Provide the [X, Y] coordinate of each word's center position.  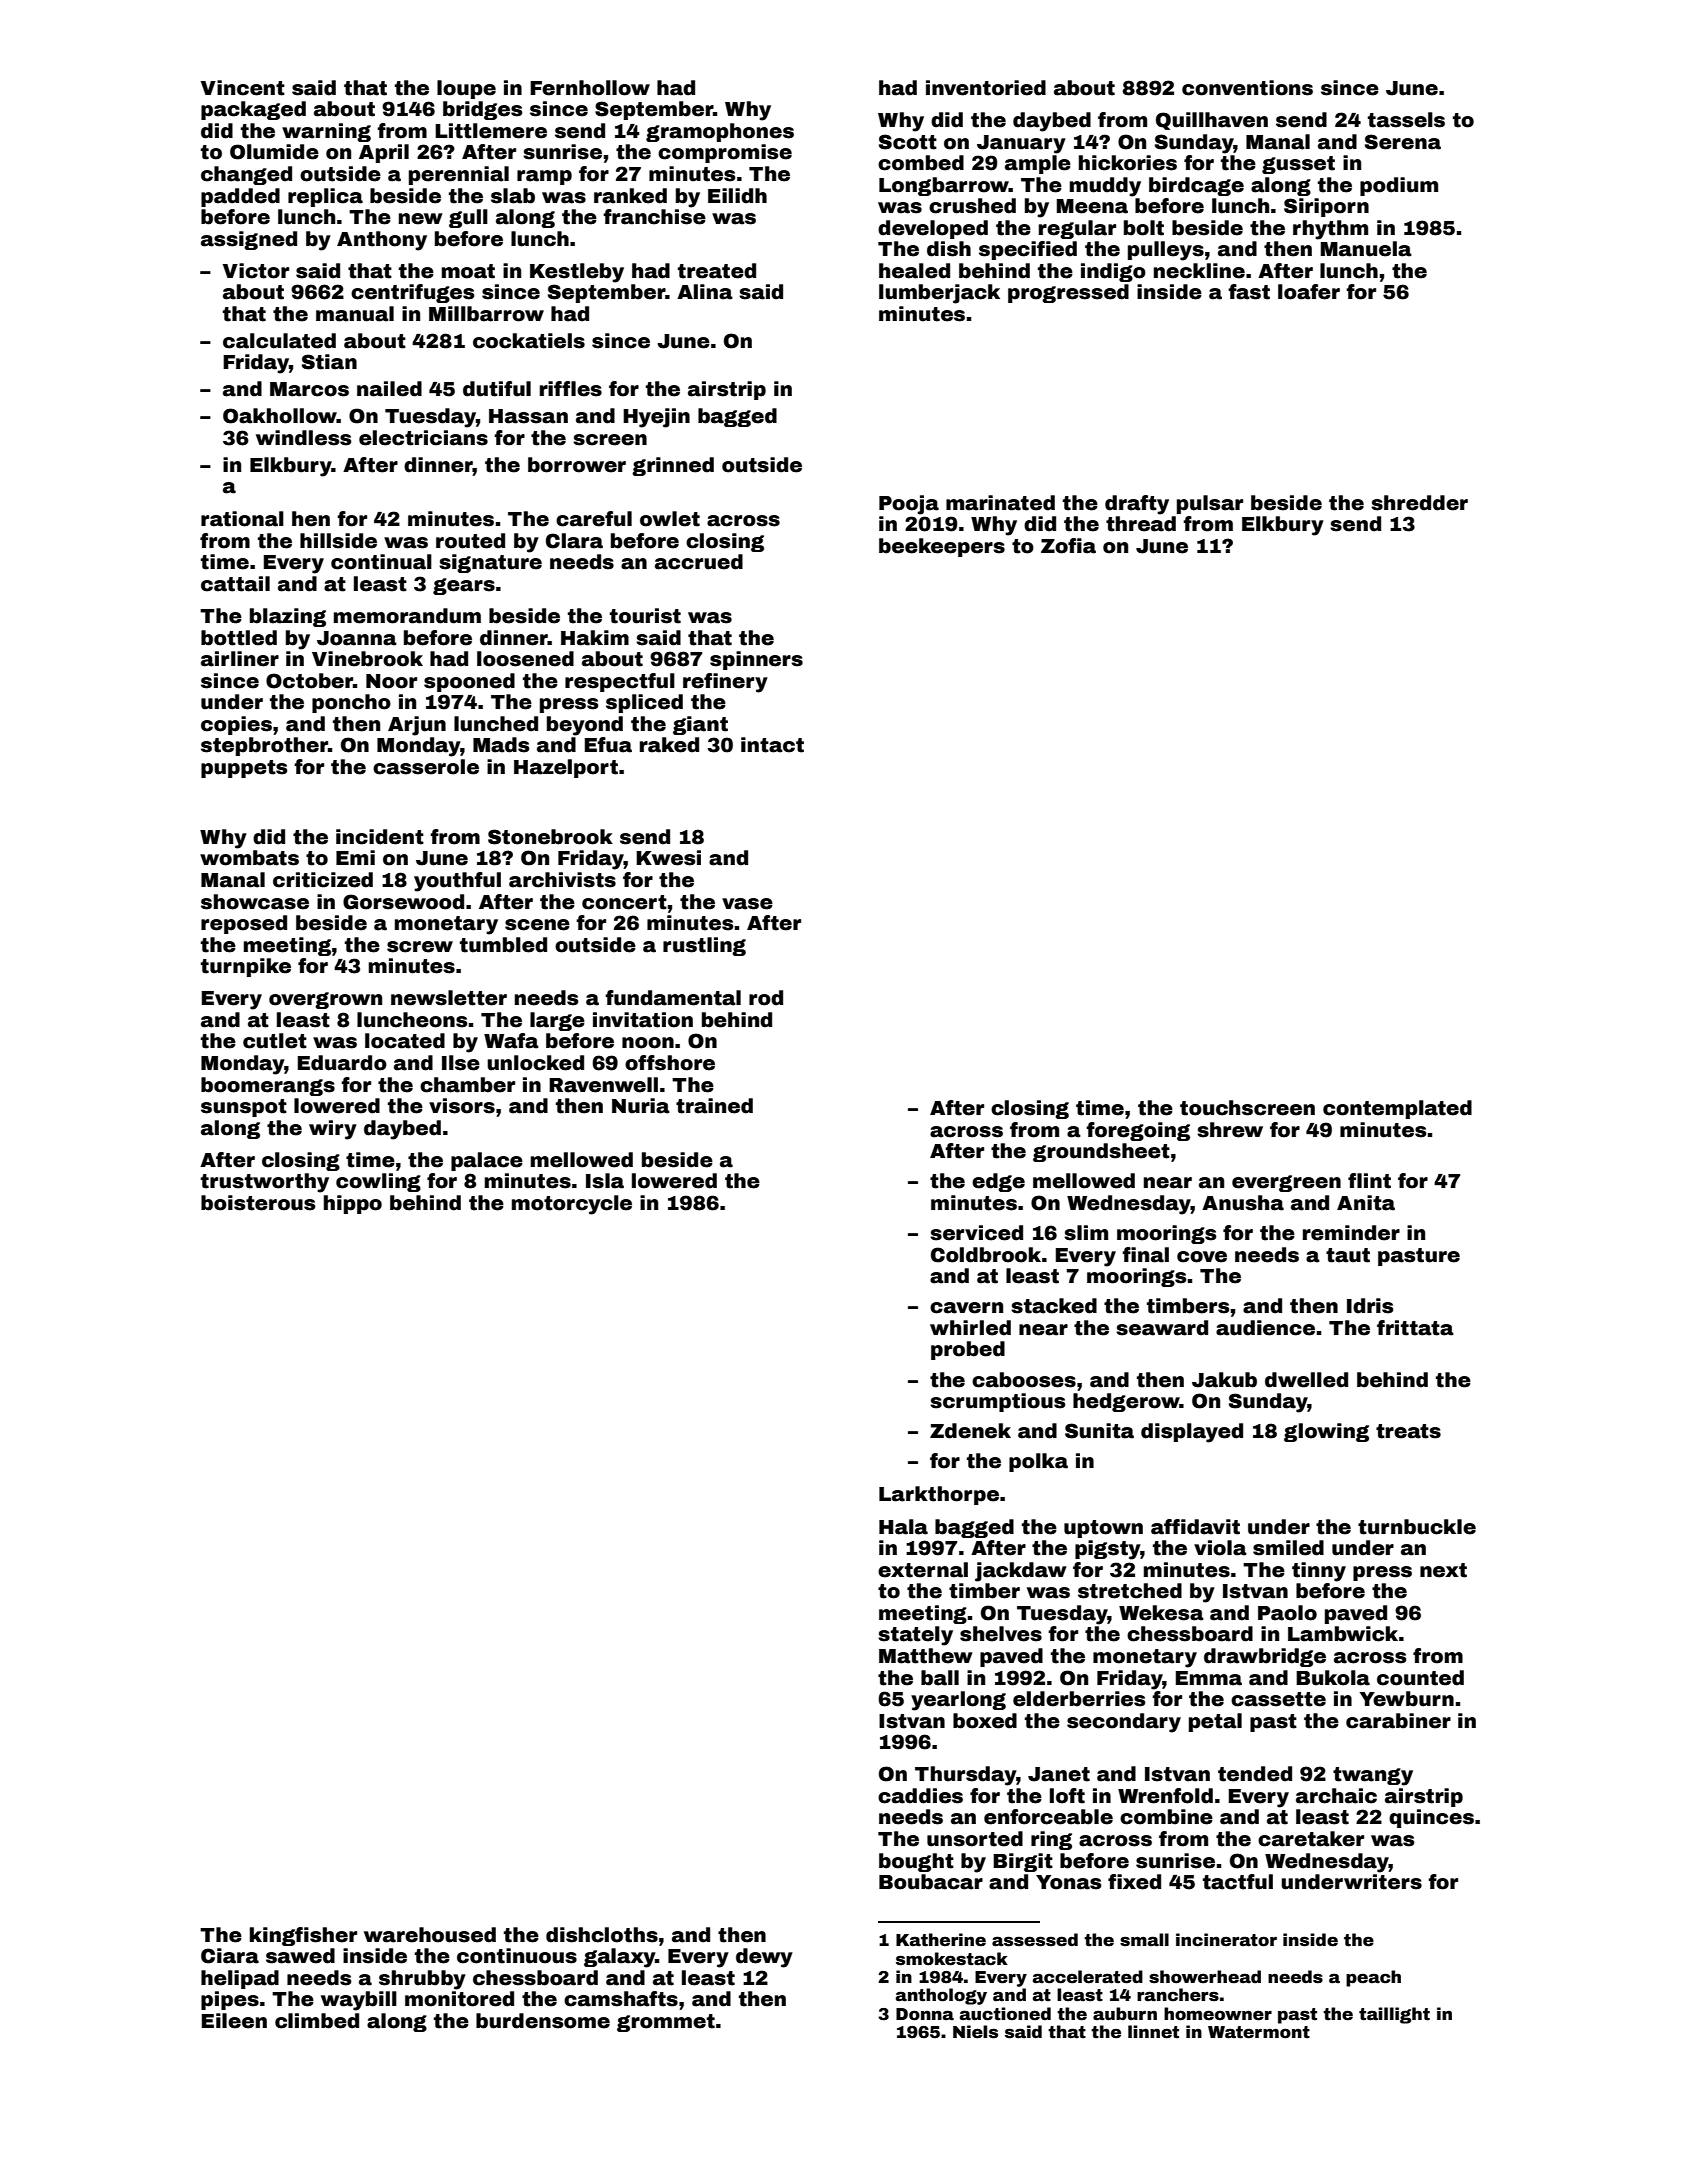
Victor [256, 271]
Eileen [234, 2021]
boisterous [258, 1203]
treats [1408, 1431]
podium [1399, 186]
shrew [1230, 1130]
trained [714, 1106]
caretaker [1311, 1839]
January [1021, 144]
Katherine [941, 1940]
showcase [255, 902]
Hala [903, 1527]
